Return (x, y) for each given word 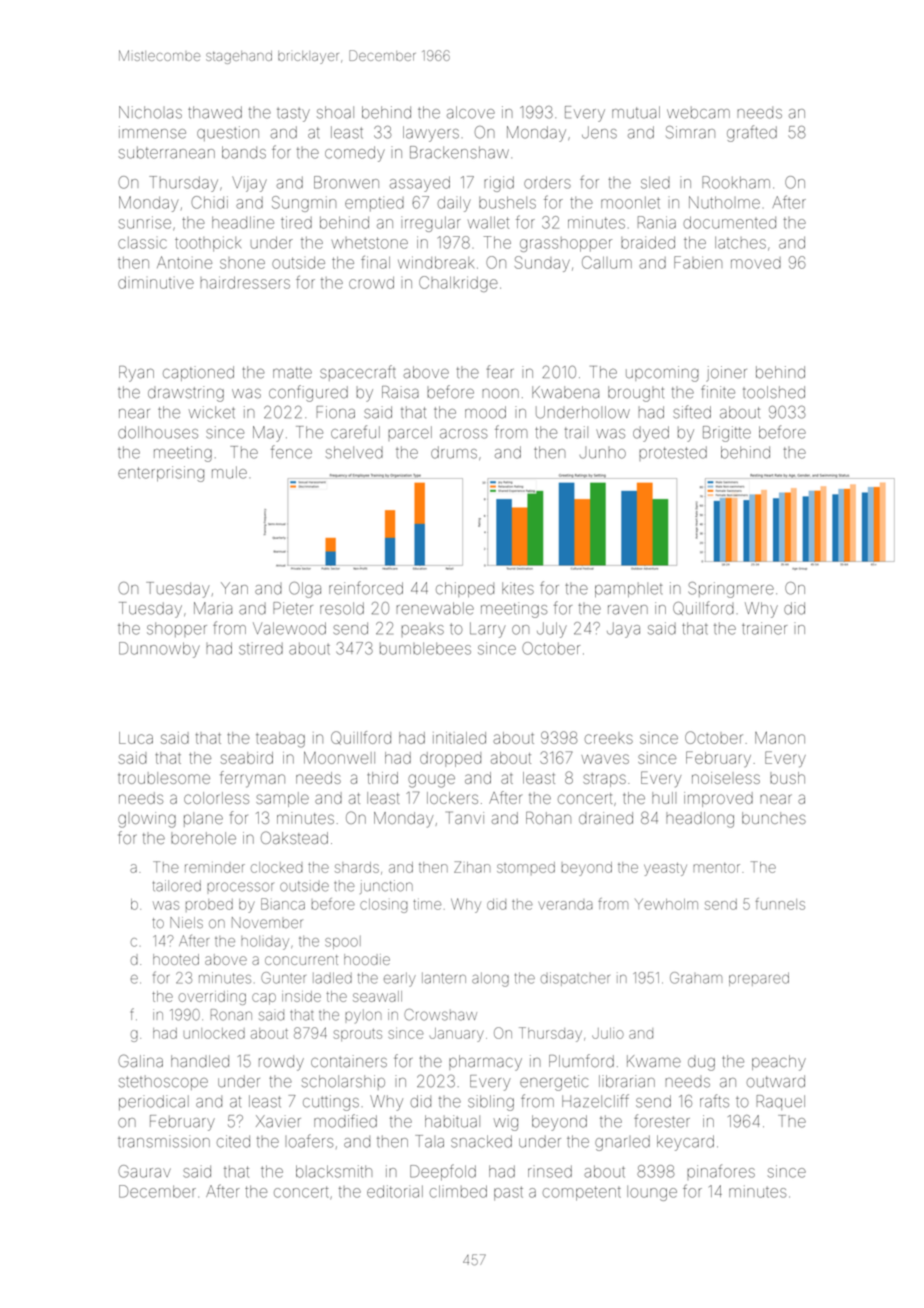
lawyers (431, 134)
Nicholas (150, 112)
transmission (164, 1141)
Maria (213, 608)
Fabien (698, 262)
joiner (726, 374)
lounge (652, 1193)
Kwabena (565, 392)
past (508, 1193)
